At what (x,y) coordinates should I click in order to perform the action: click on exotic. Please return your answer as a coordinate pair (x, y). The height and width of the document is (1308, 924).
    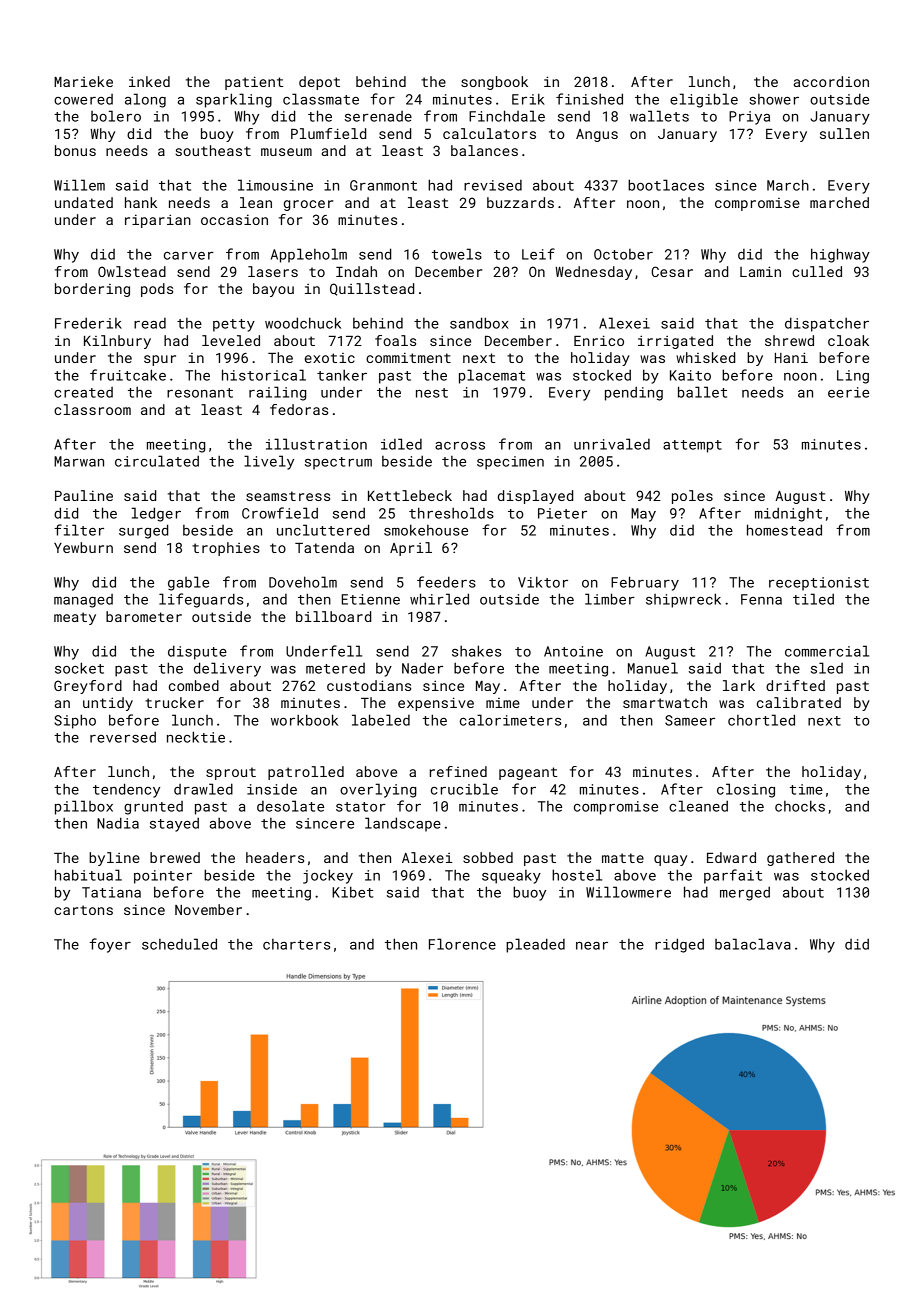
    Looking at the image, I should click on (330, 358).
